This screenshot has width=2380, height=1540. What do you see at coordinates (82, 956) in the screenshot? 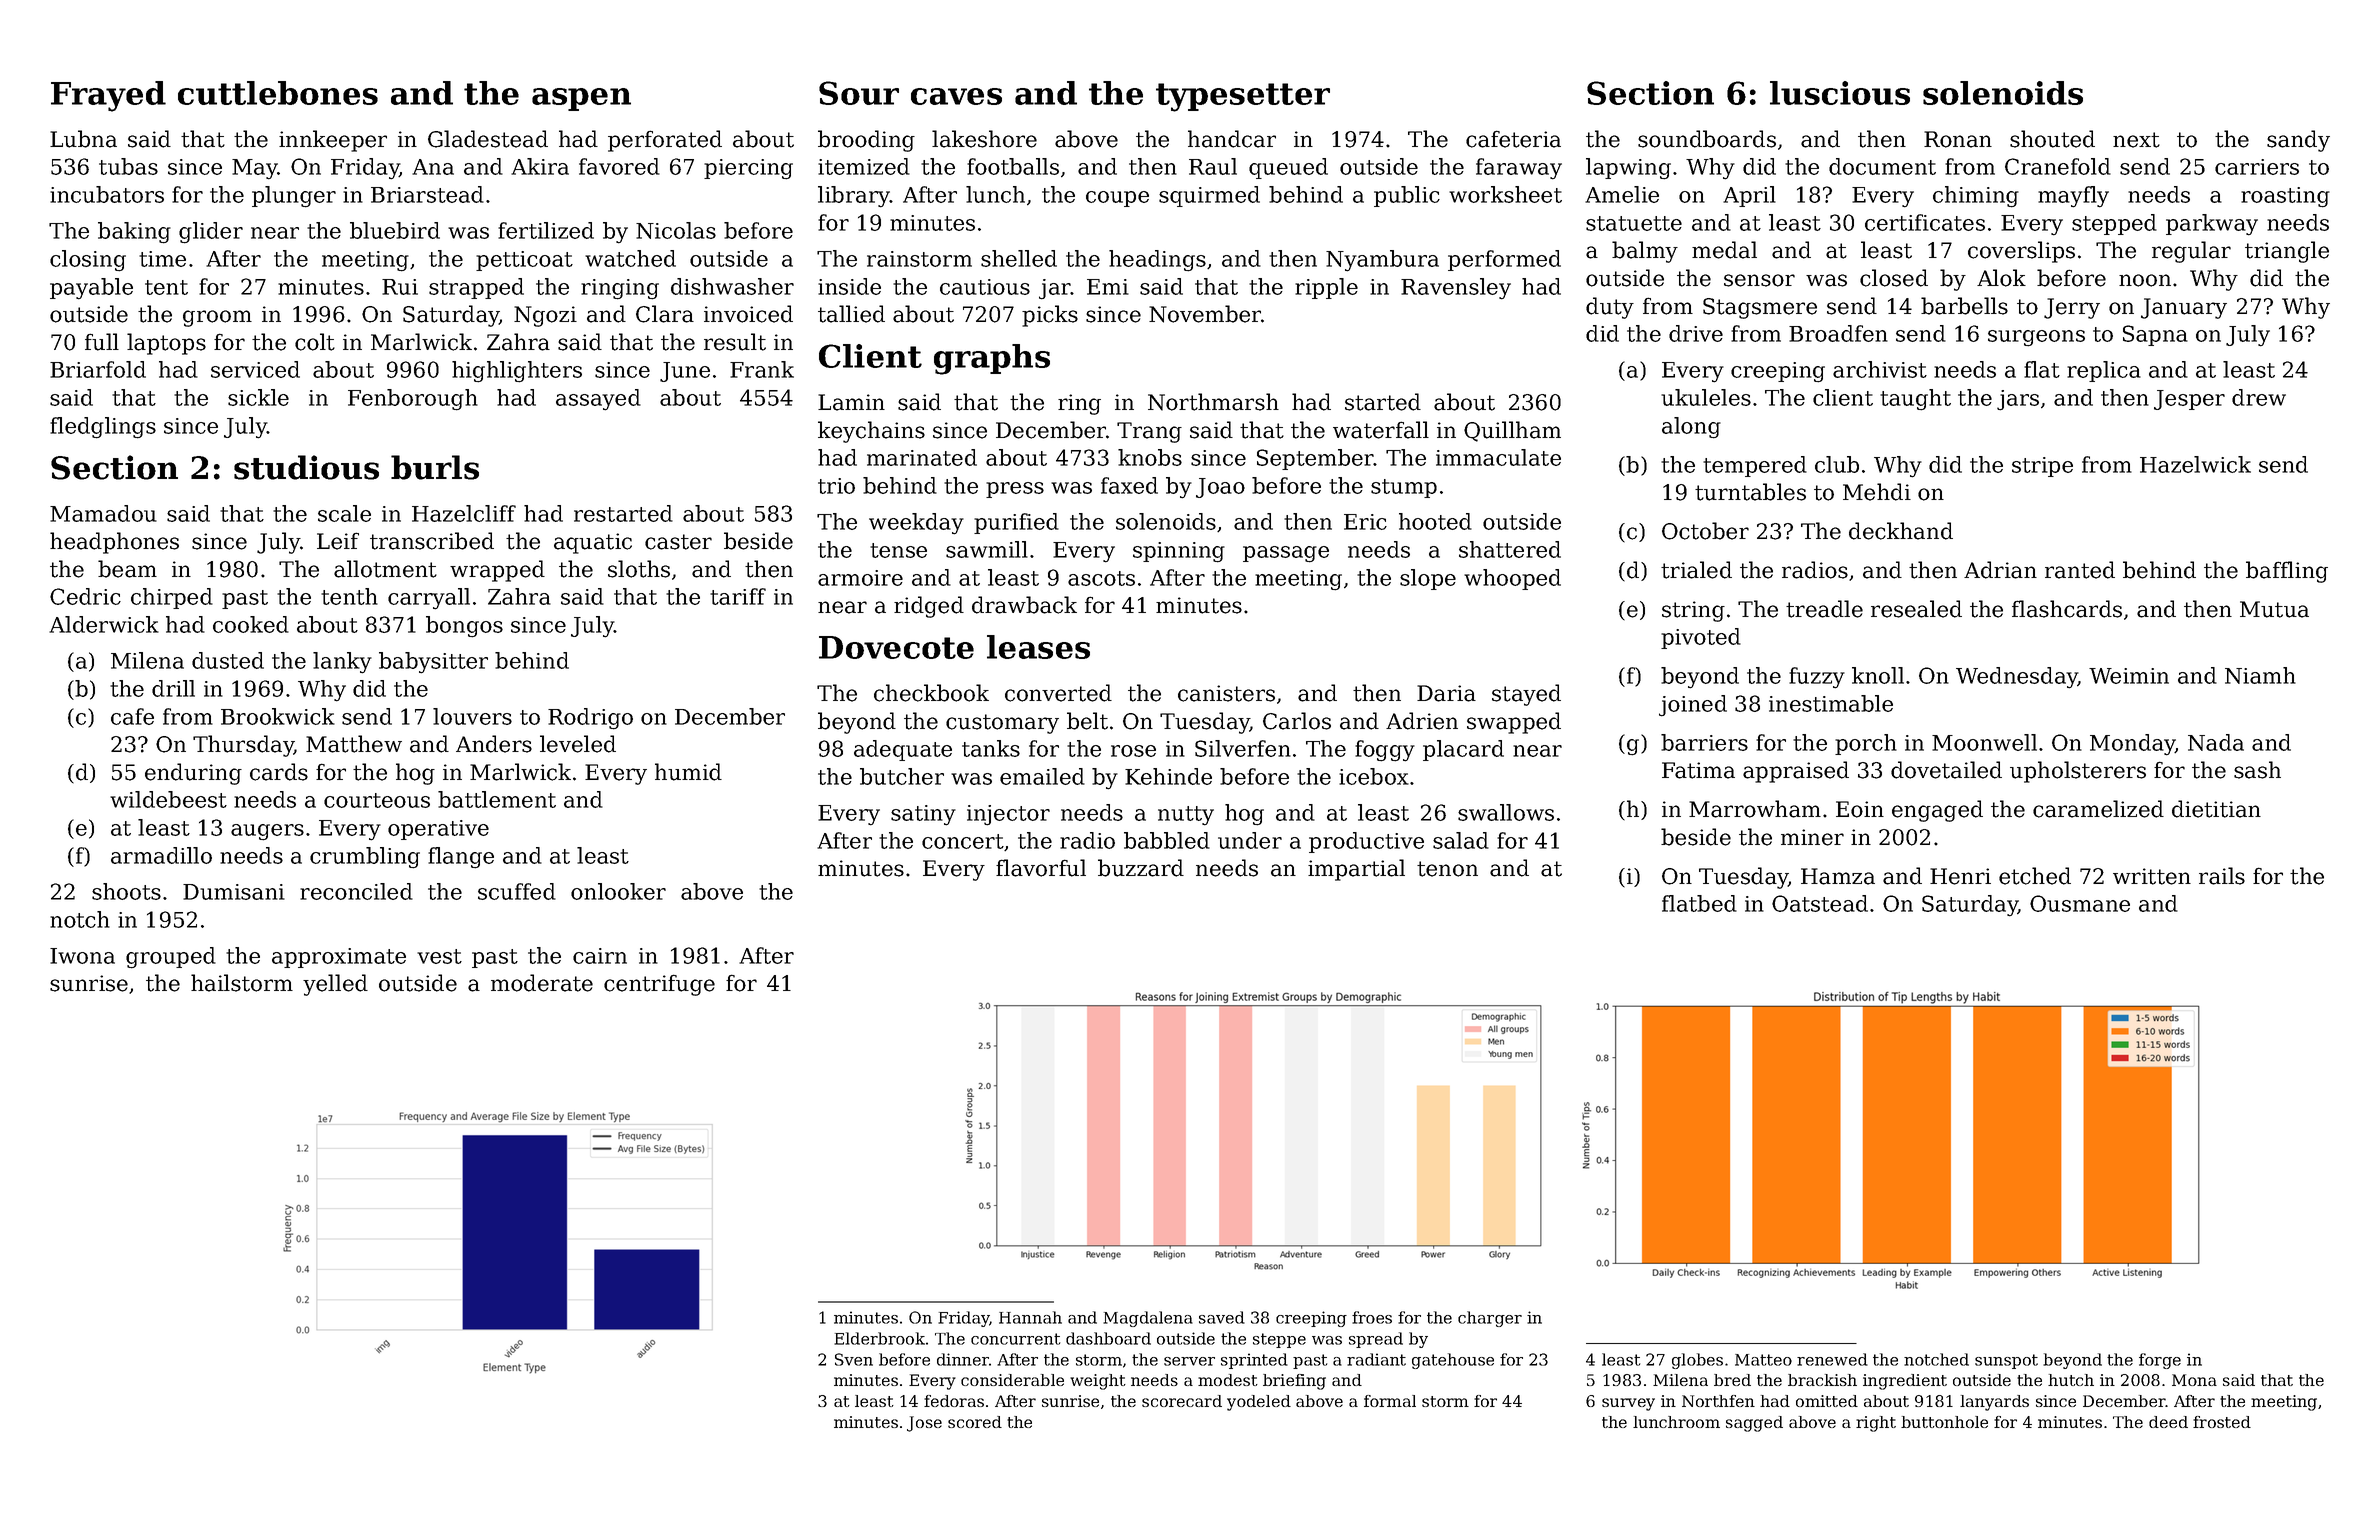
I see `Iwona` at bounding box center [82, 956].
